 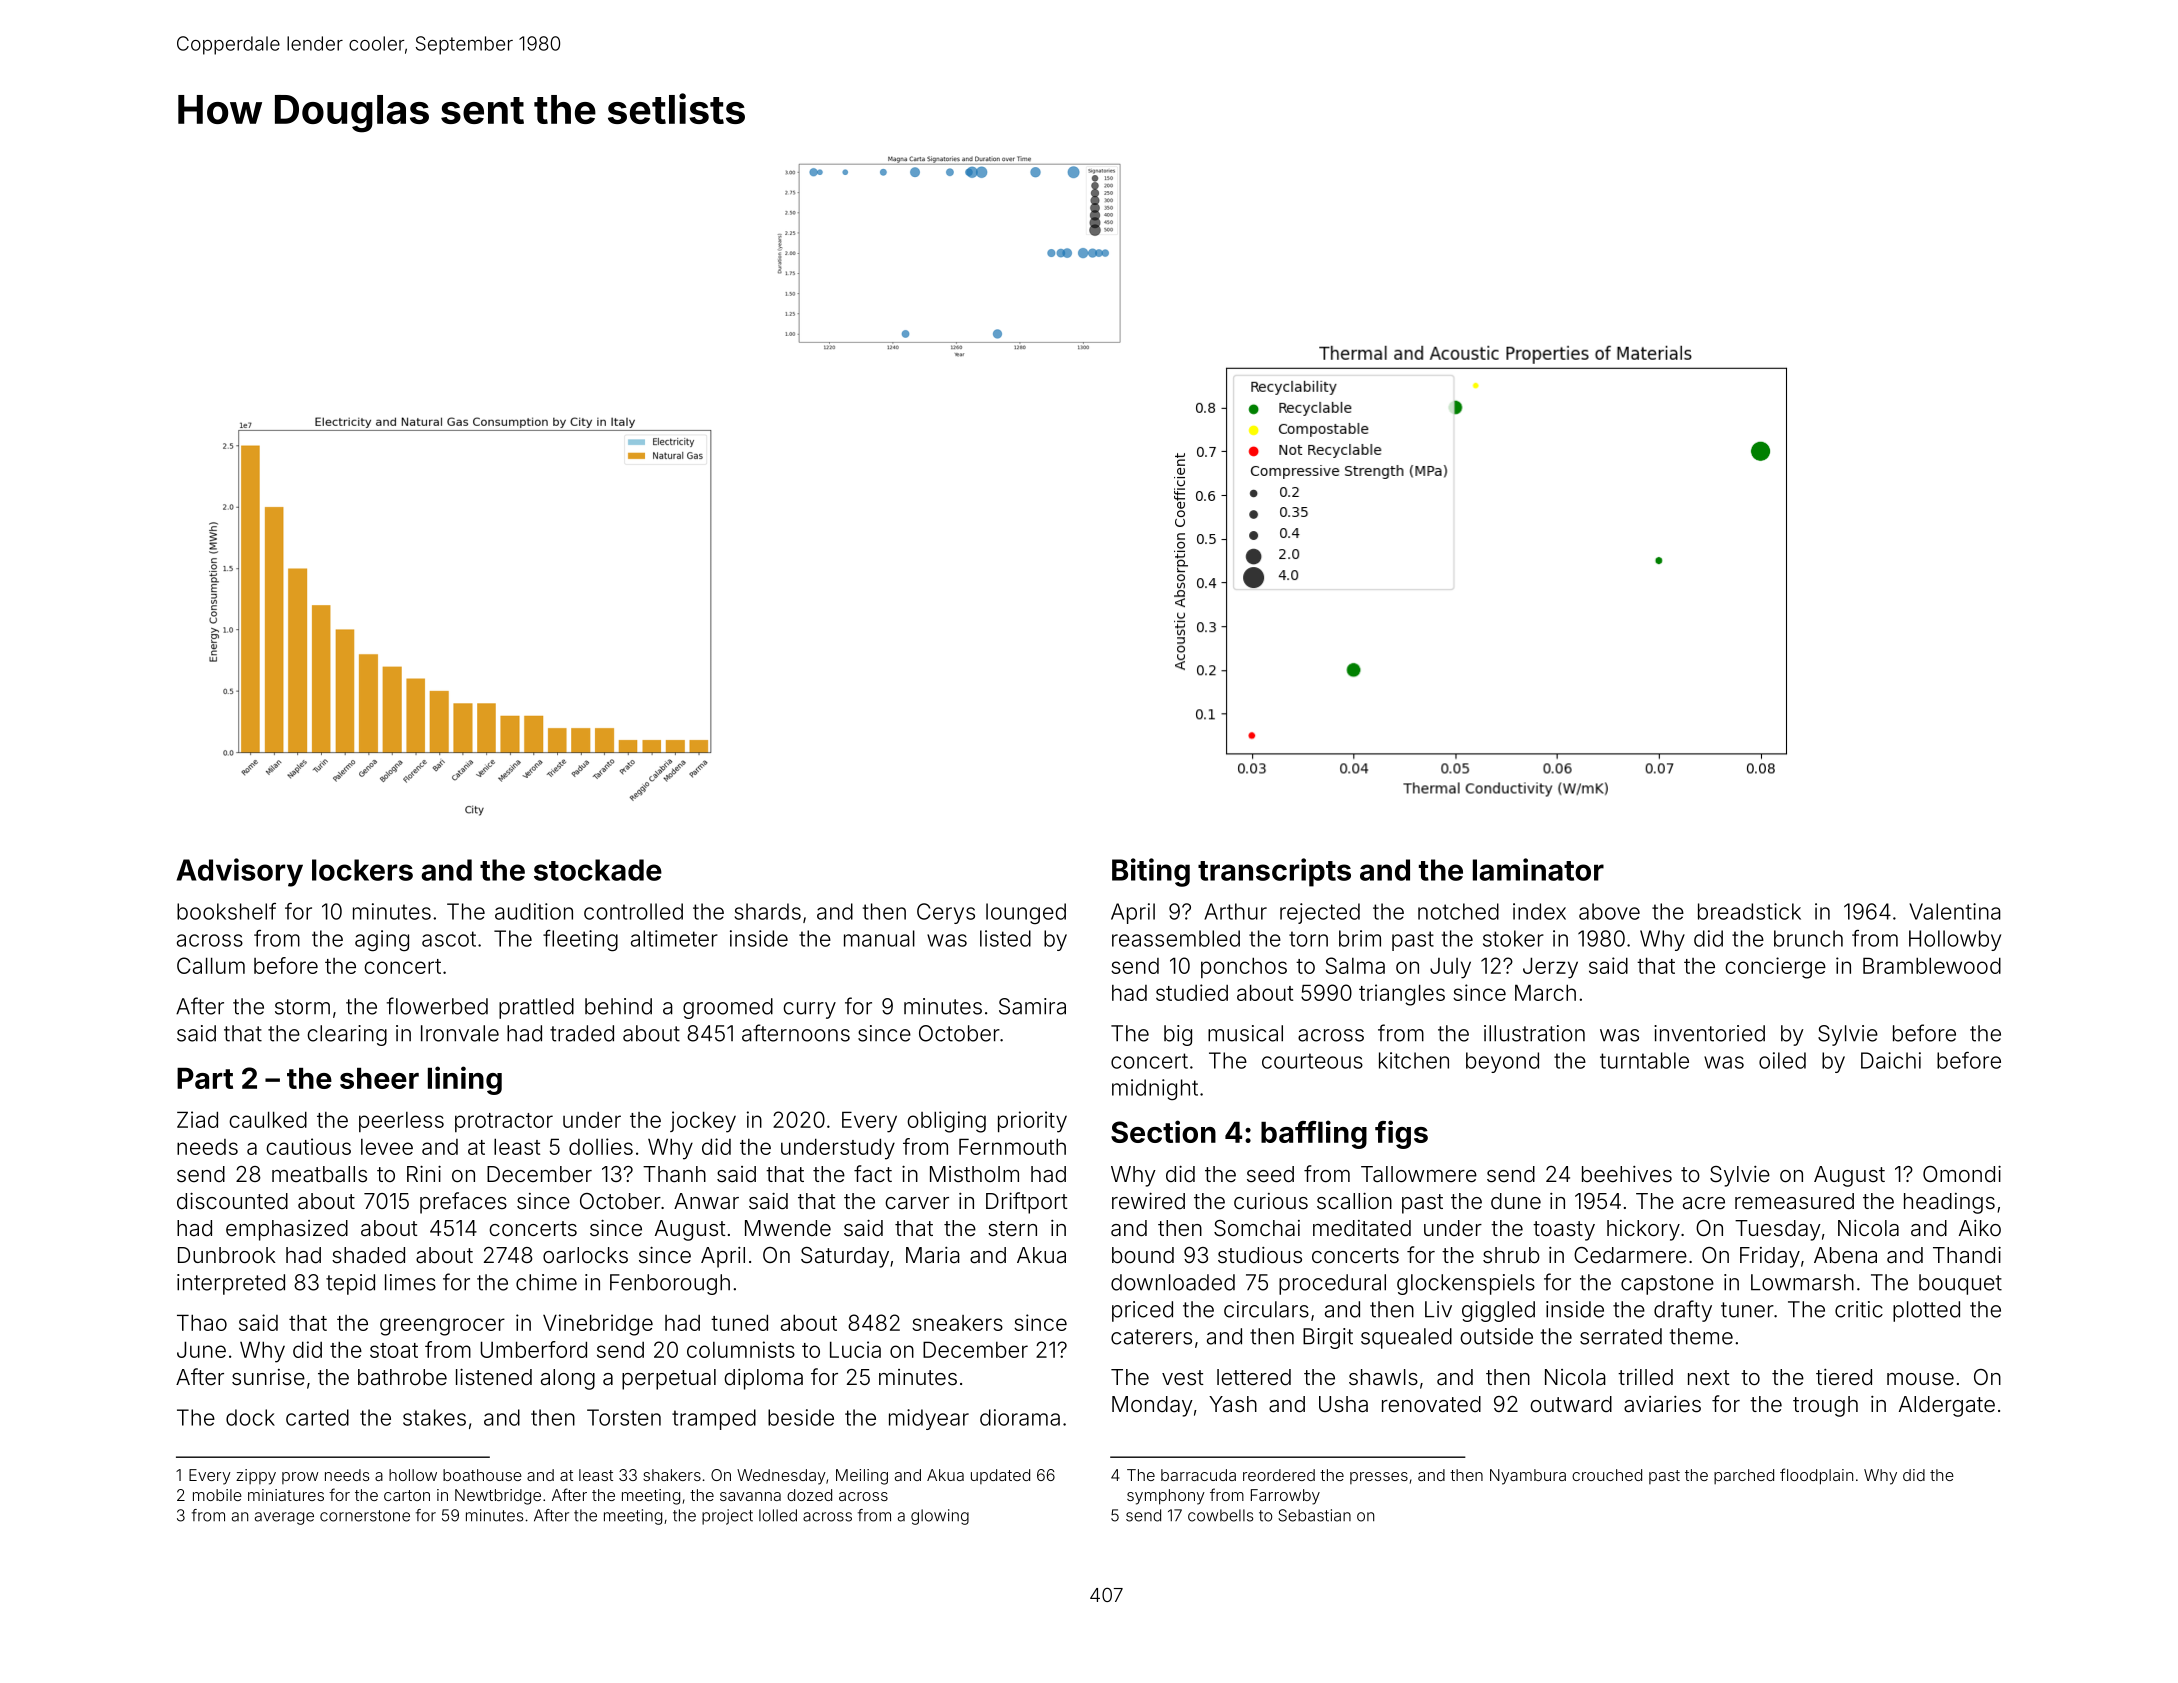 I want to click on controlled, so click(x=633, y=911).
